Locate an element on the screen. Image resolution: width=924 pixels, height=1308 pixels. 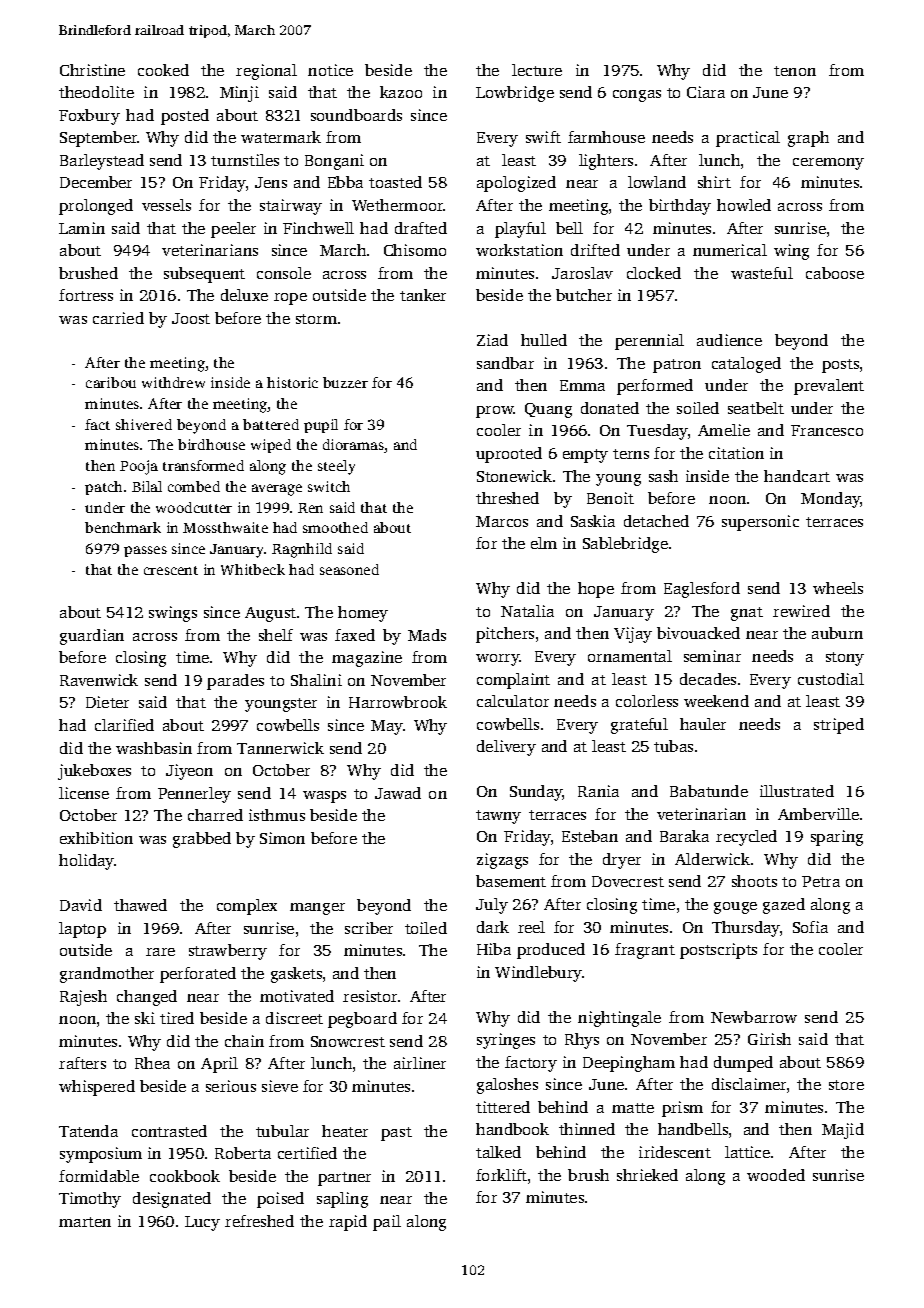
Dieter is located at coordinates (107, 702).
